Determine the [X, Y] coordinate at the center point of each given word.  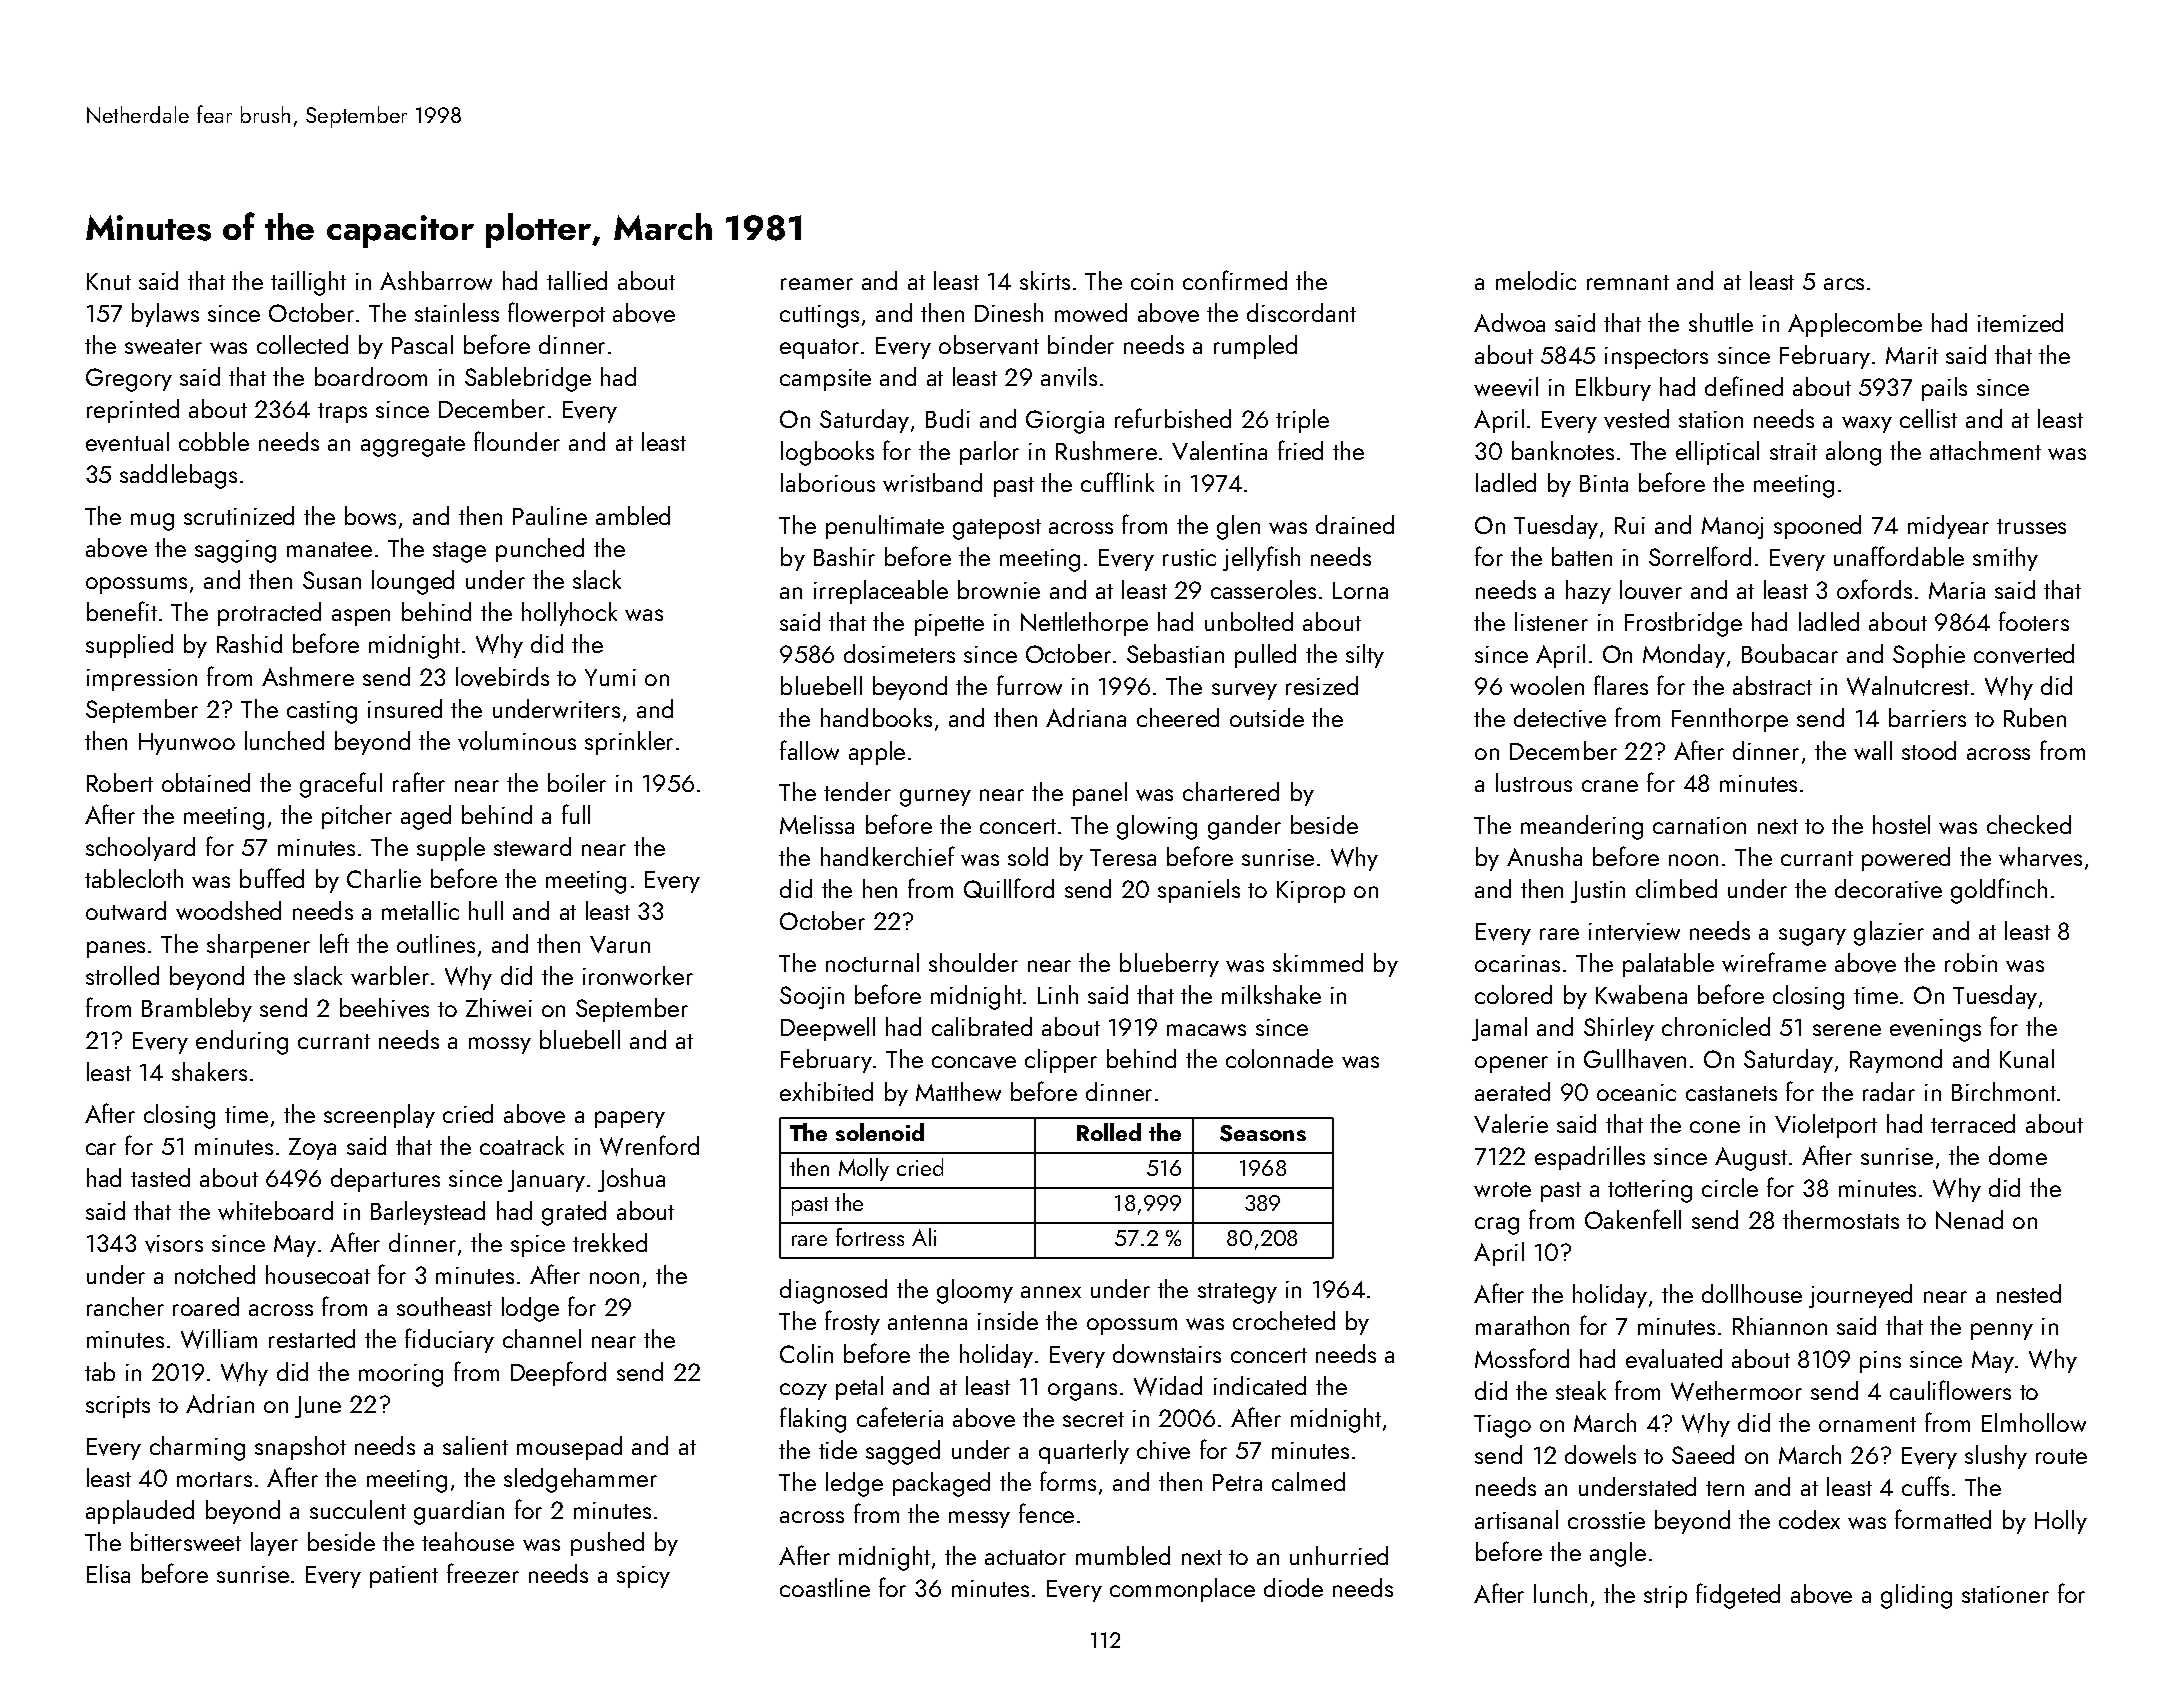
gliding [1916, 1596]
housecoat [318, 1274]
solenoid [880, 1132]
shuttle [1721, 322]
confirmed [1235, 280]
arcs [1844, 284]
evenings [1935, 1030]
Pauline [550, 515]
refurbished [1173, 418]
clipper [1061, 1061]
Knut [109, 281]
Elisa [108, 1573]
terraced [1973, 1123]
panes [116, 949]
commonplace [1182, 1590]
